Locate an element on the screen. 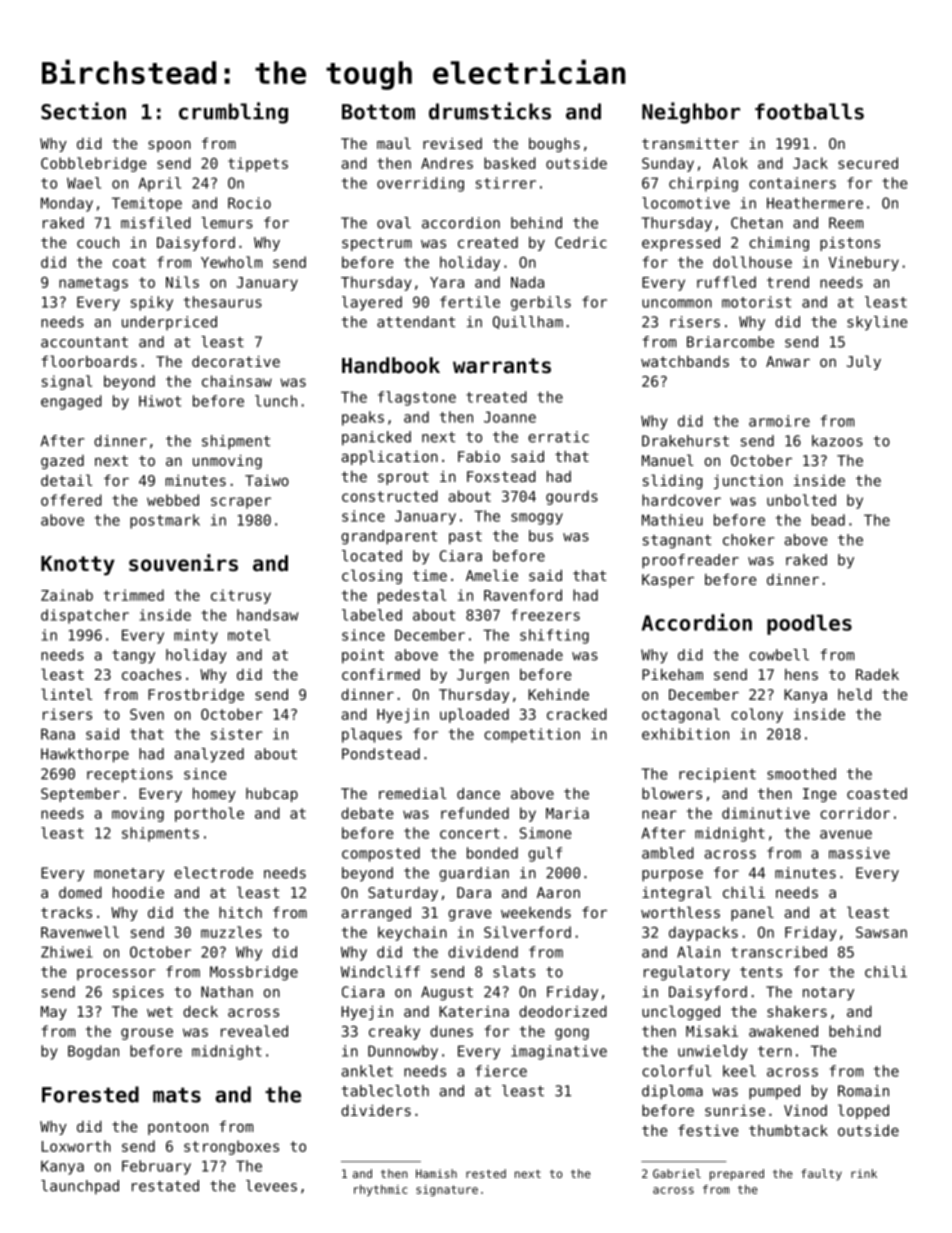  diminutive is located at coordinates (766, 813).
